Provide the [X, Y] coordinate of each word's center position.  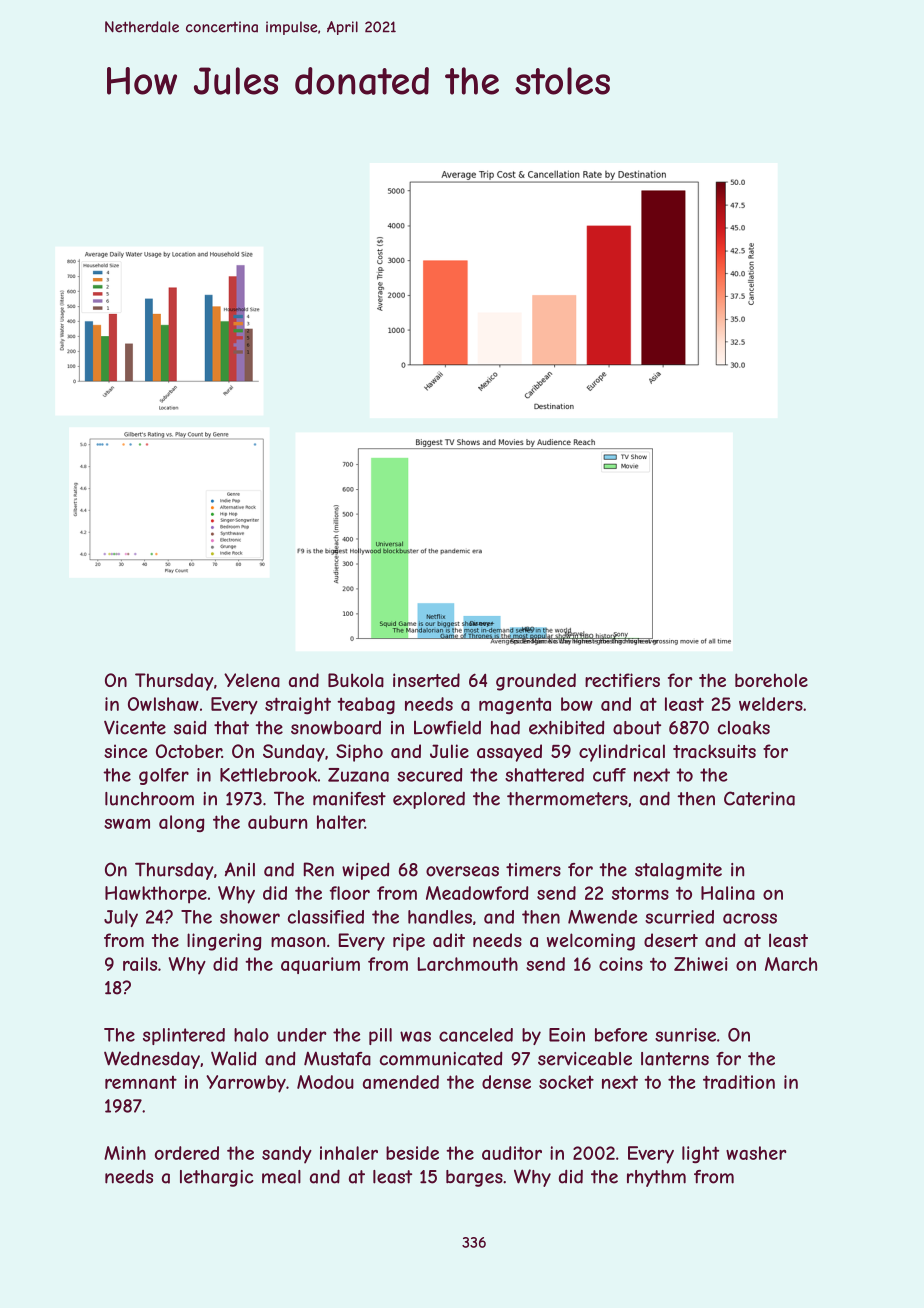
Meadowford [477, 893]
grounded [536, 682]
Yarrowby [246, 1084]
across [750, 918]
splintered [184, 1036]
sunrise [685, 1035]
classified [326, 917]
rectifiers [622, 680]
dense [506, 1082]
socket [566, 1082]
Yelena [252, 680]
